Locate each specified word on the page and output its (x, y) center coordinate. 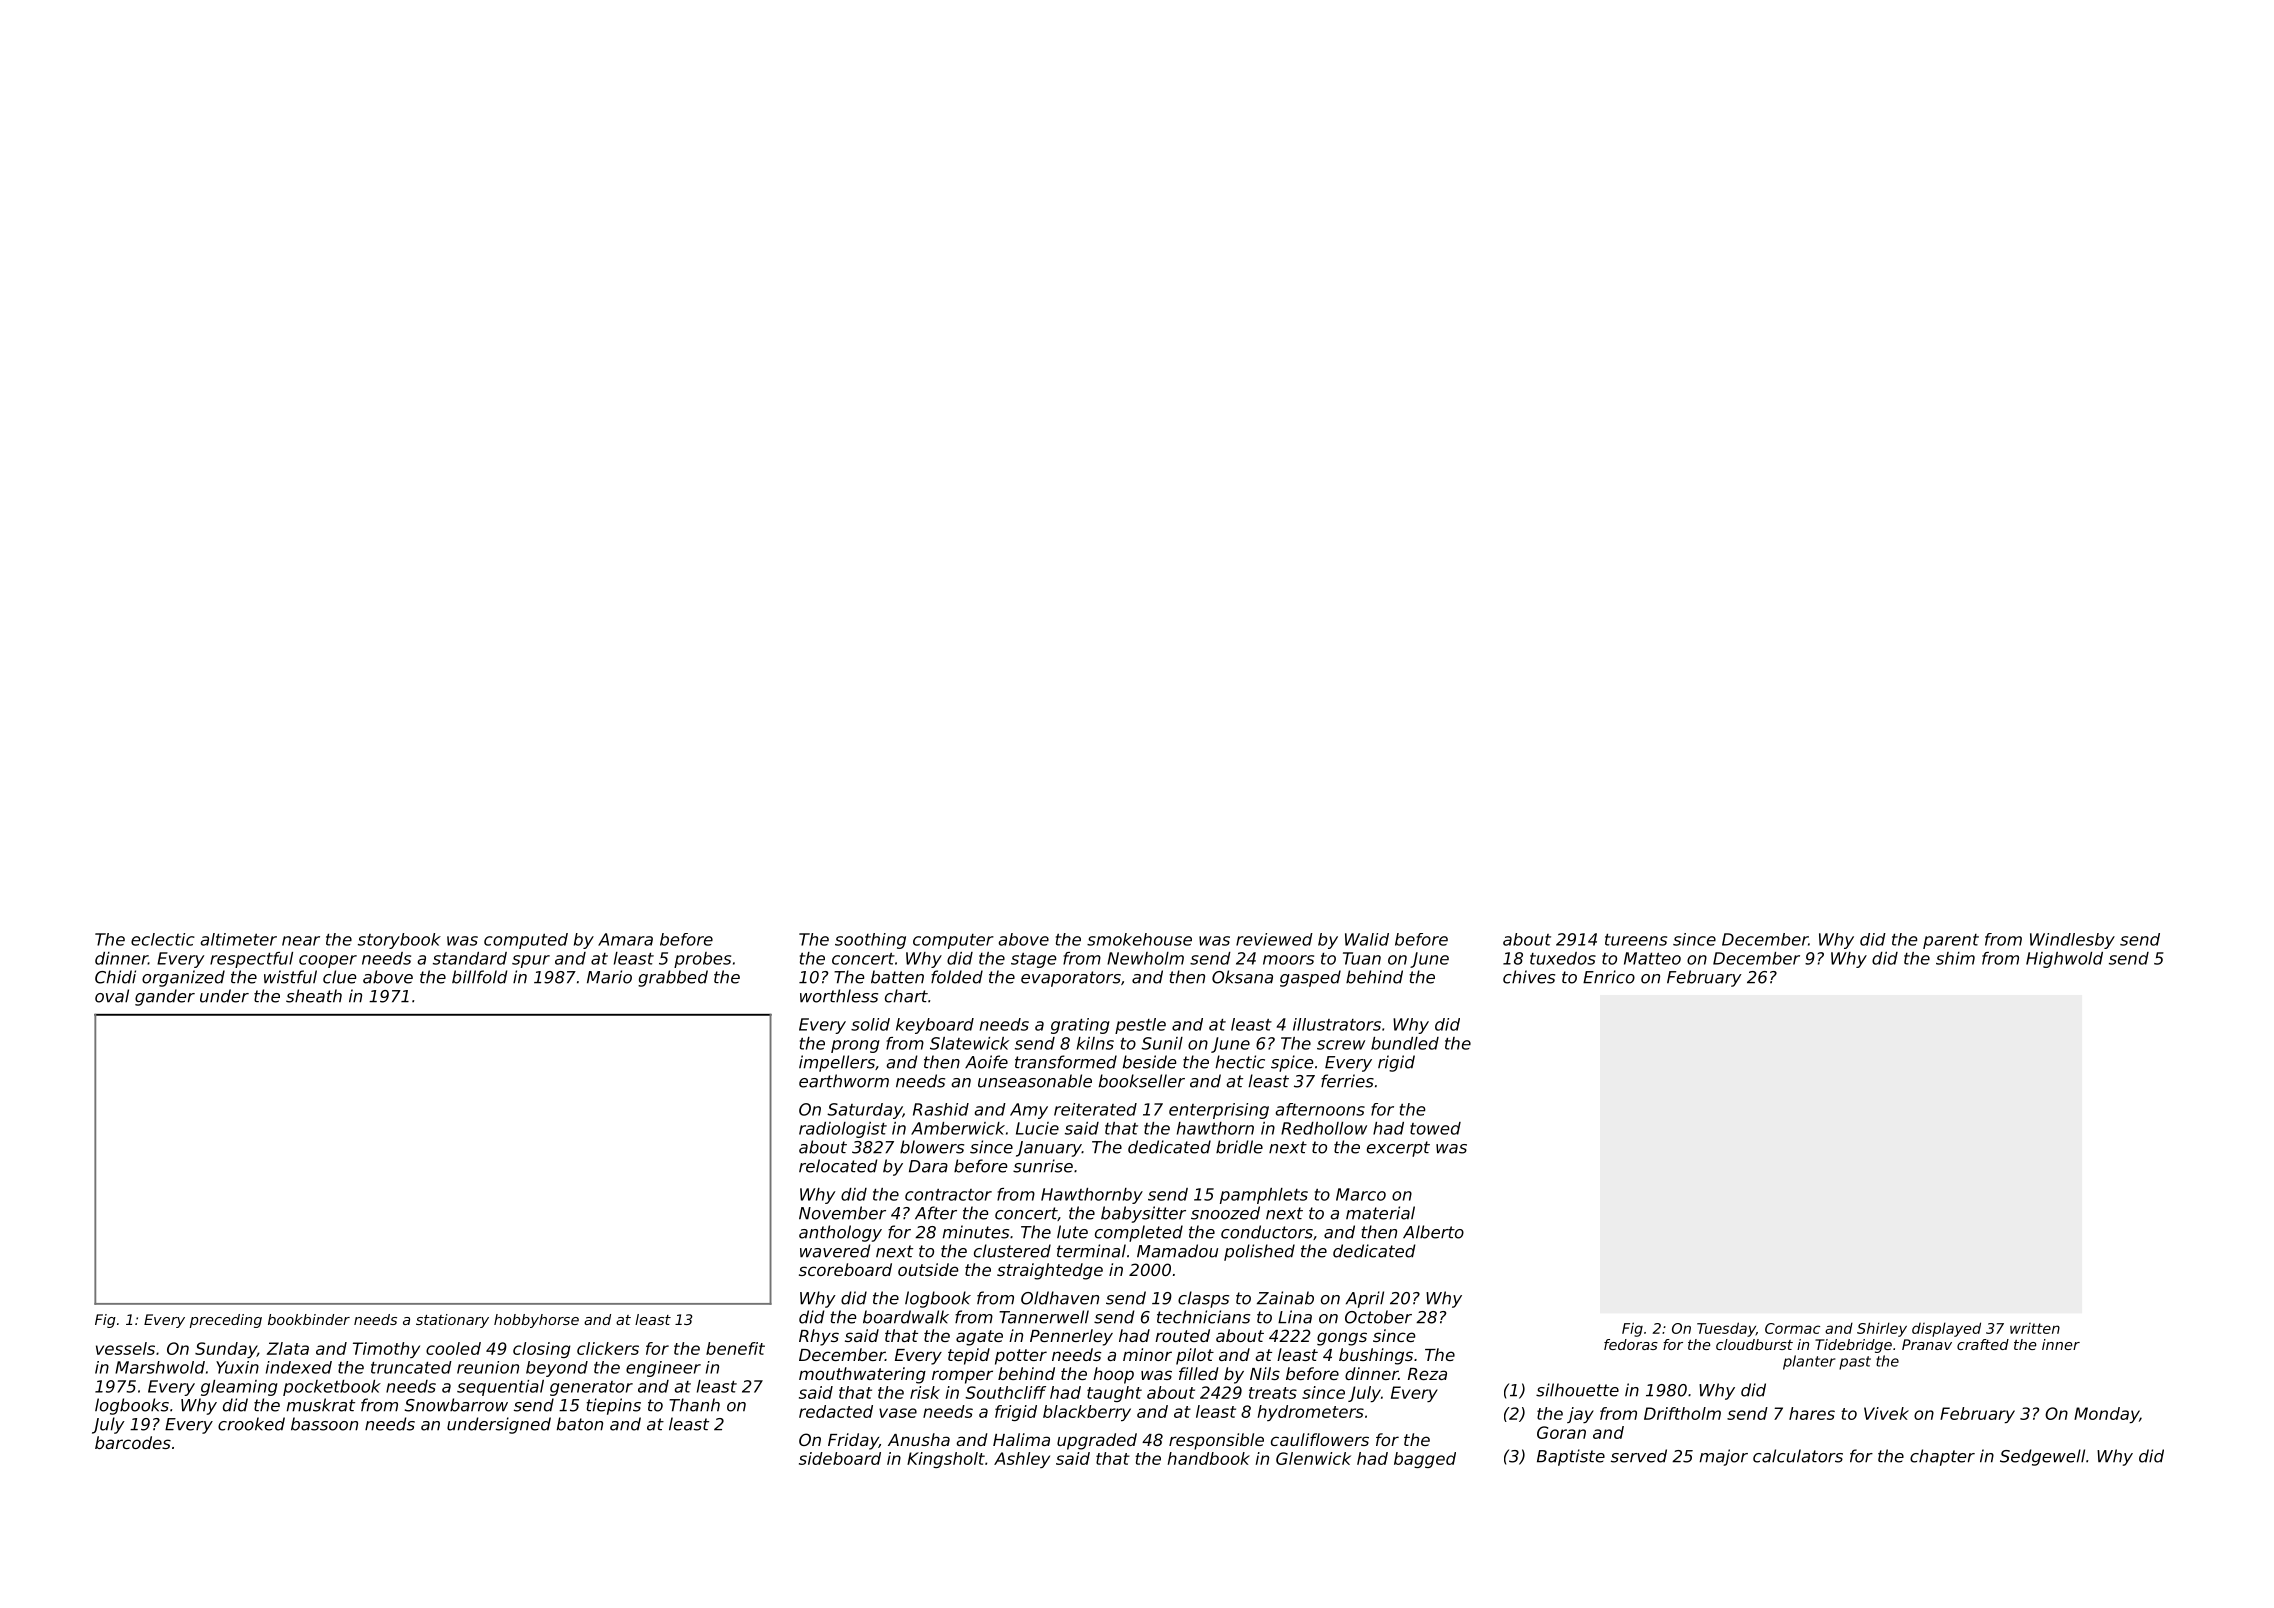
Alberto (1433, 1232)
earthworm (844, 1081)
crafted (1983, 1344)
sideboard (840, 1458)
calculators (1798, 1456)
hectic (1240, 1062)
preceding (226, 1321)
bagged (1425, 1460)
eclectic (163, 939)
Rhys (819, 1337)
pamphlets (1264, 1196)
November (842, 1213)
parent (1951, 941)
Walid (1367, 939)
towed (1435, 1128)
